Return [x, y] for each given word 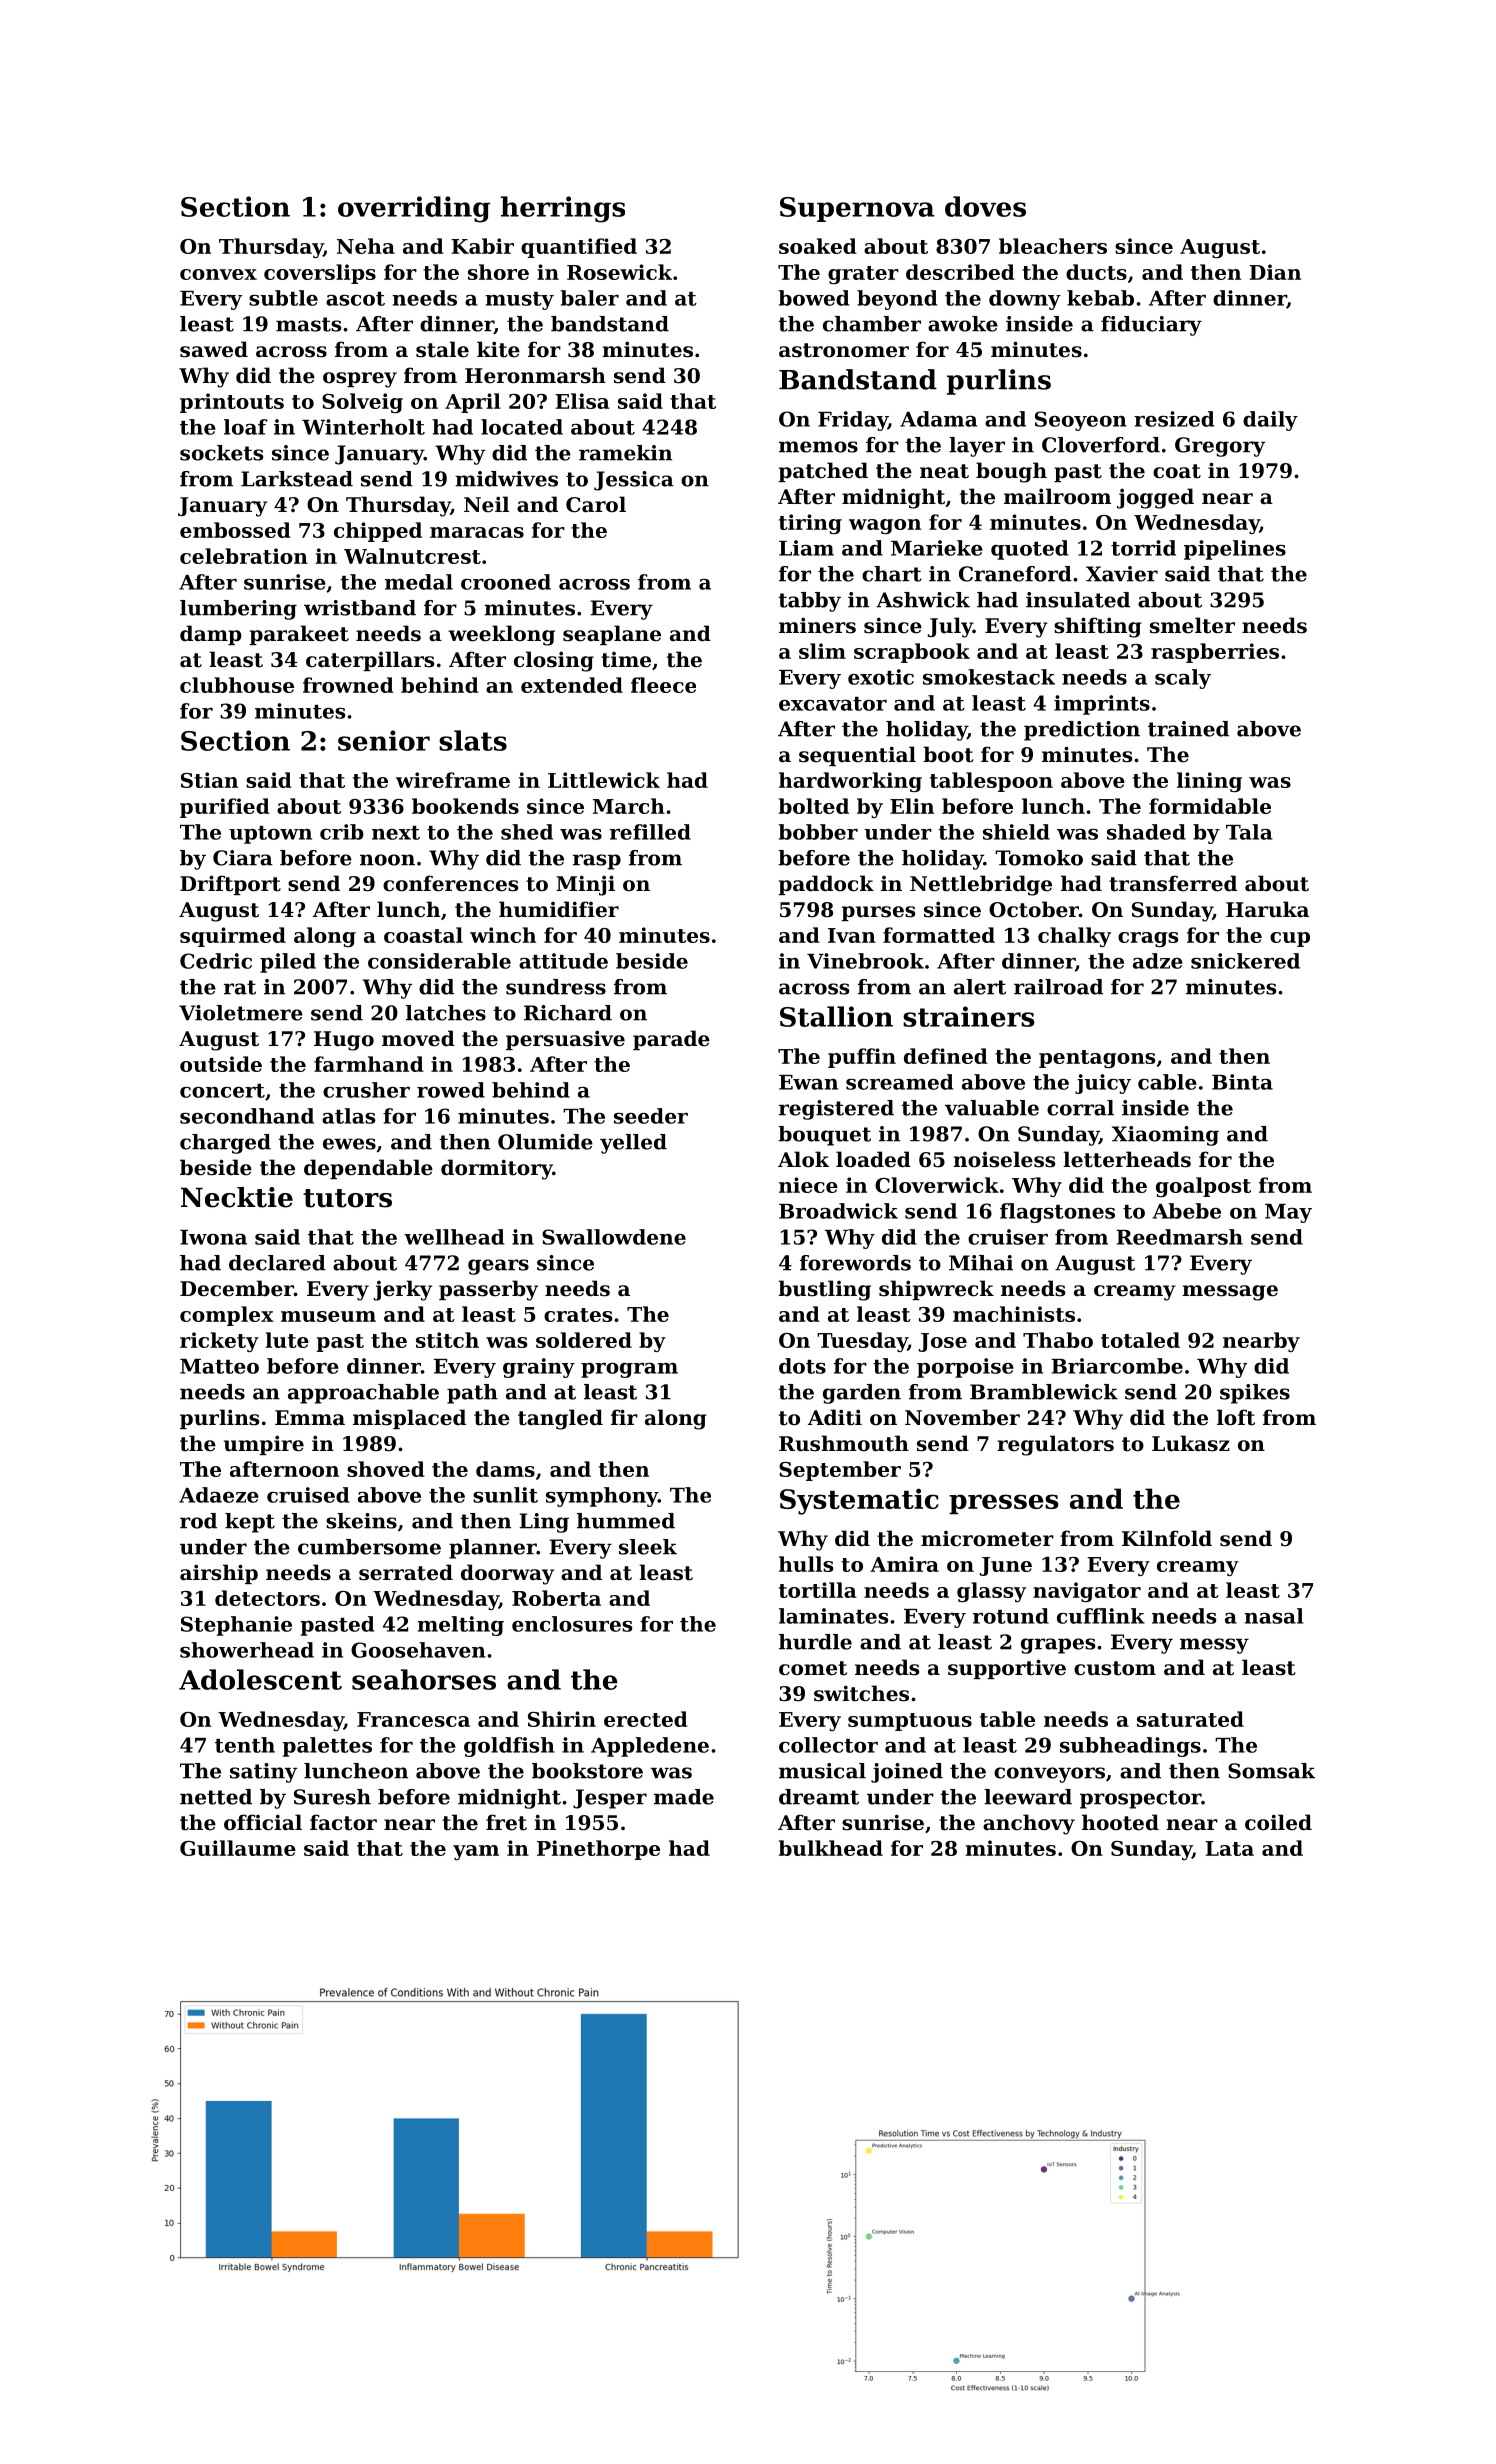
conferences [450, 883]
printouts [232, 403]
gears [498, 1267]
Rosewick [619, 272]
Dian [1275, 272]
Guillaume [238, 1848]
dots [802, 1366]
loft [1236, 1417]
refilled [650, 832]
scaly [1183, 679]
